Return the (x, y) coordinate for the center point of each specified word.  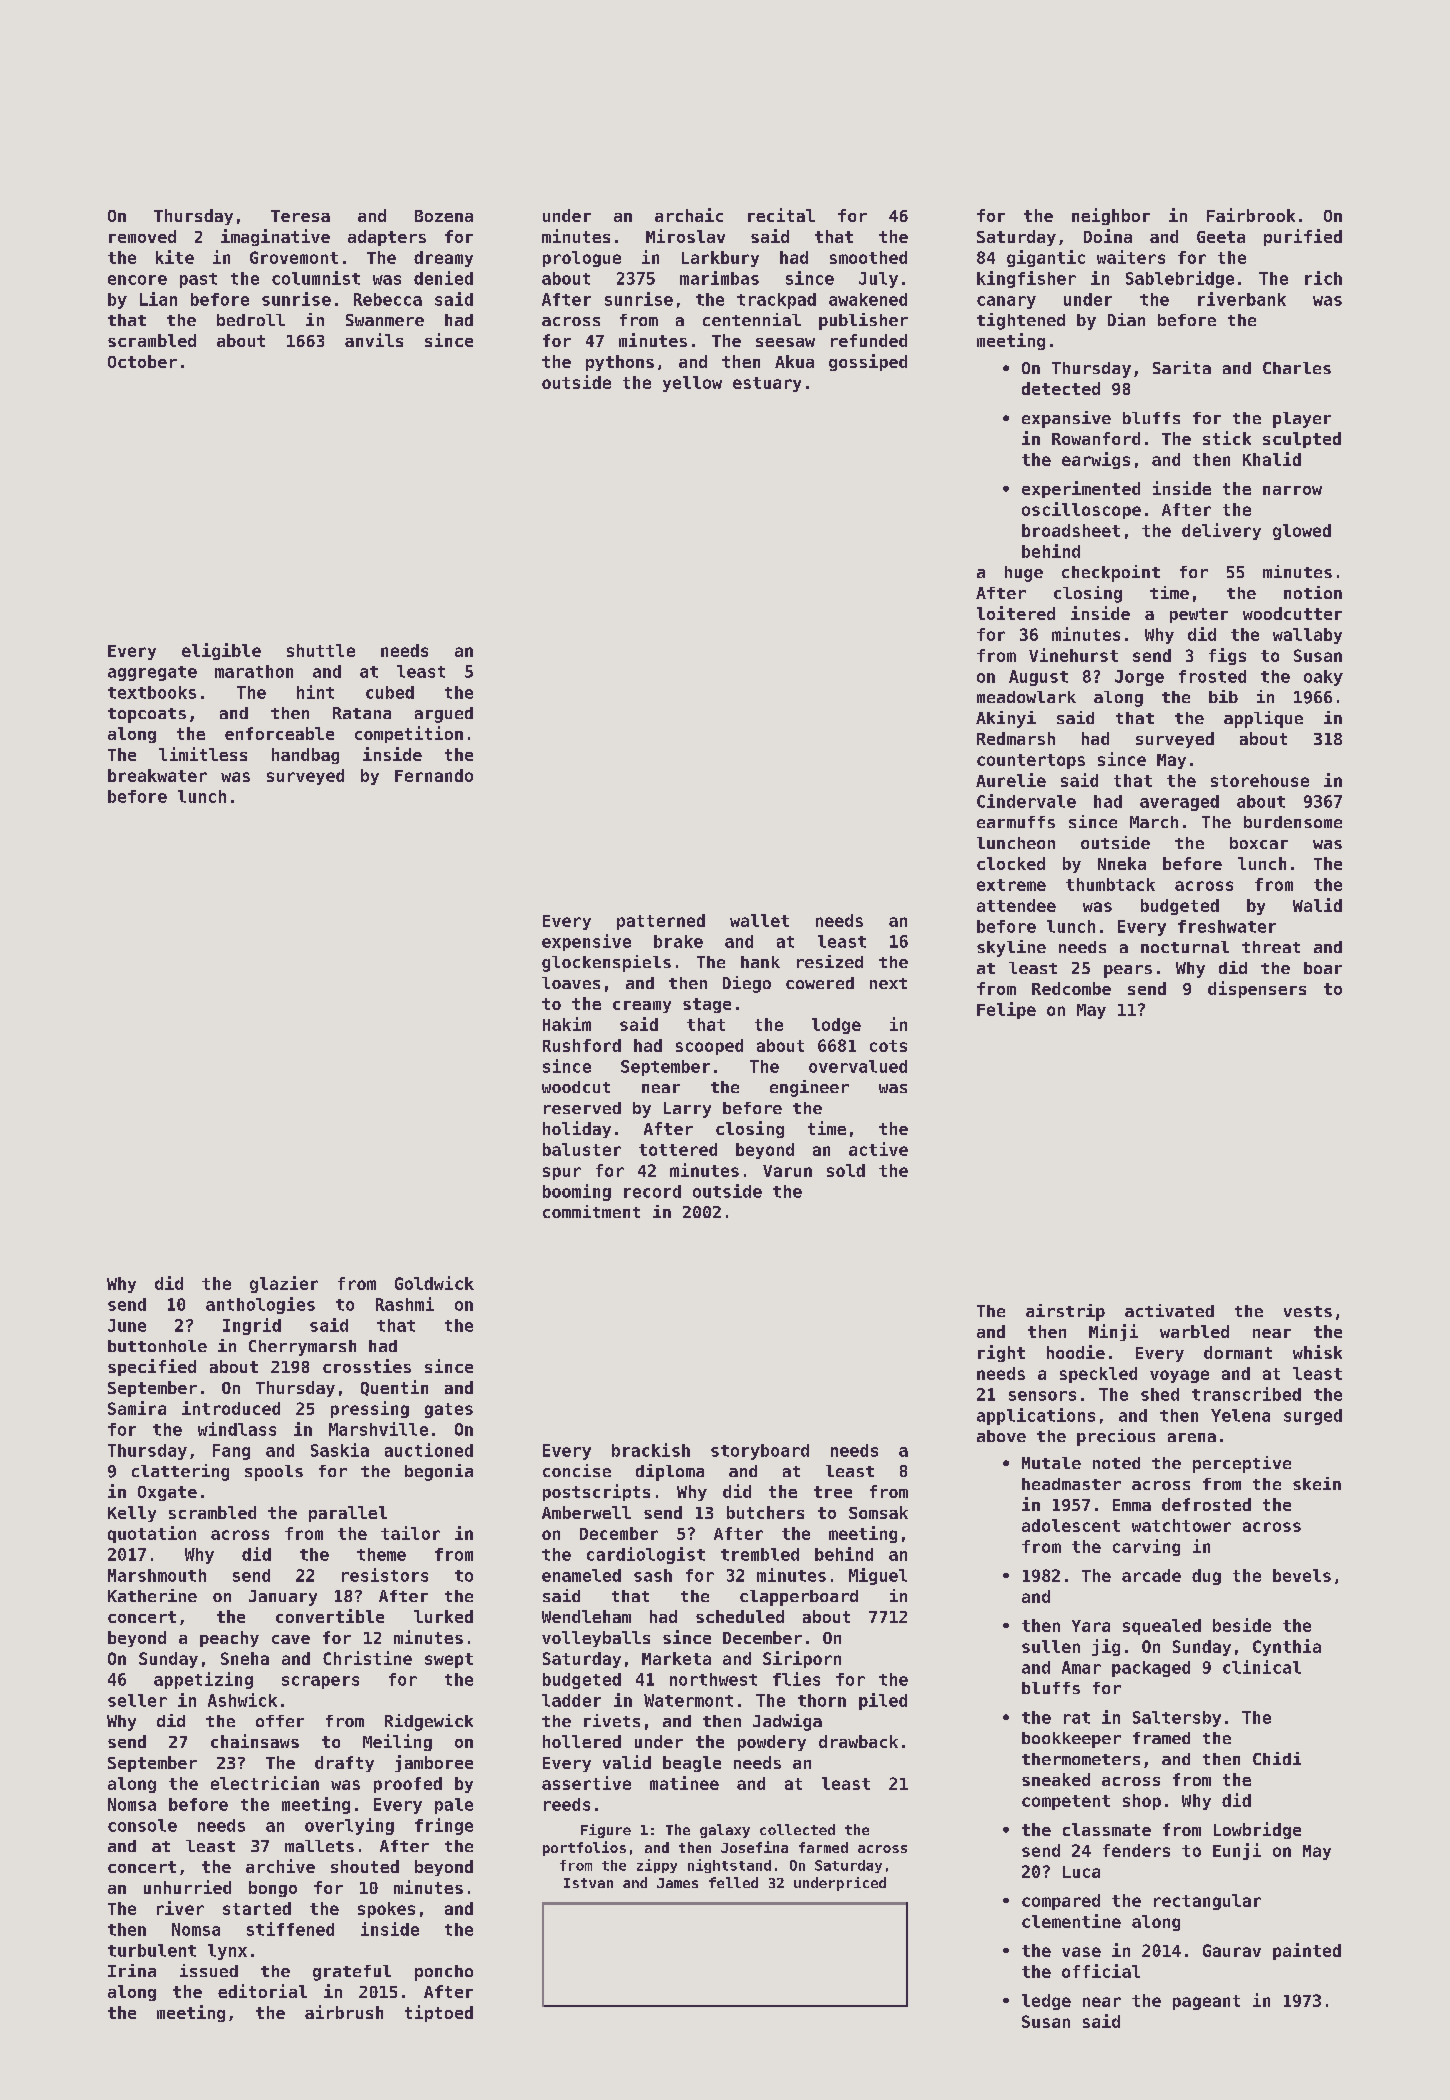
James (677, 1883)
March (1154, 822)
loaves (571, 983)
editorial (262, 1991)
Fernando (434, 775)
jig (1106, 1647)
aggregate (152, 673)
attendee (1016, 905)
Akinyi (1006, 719)
